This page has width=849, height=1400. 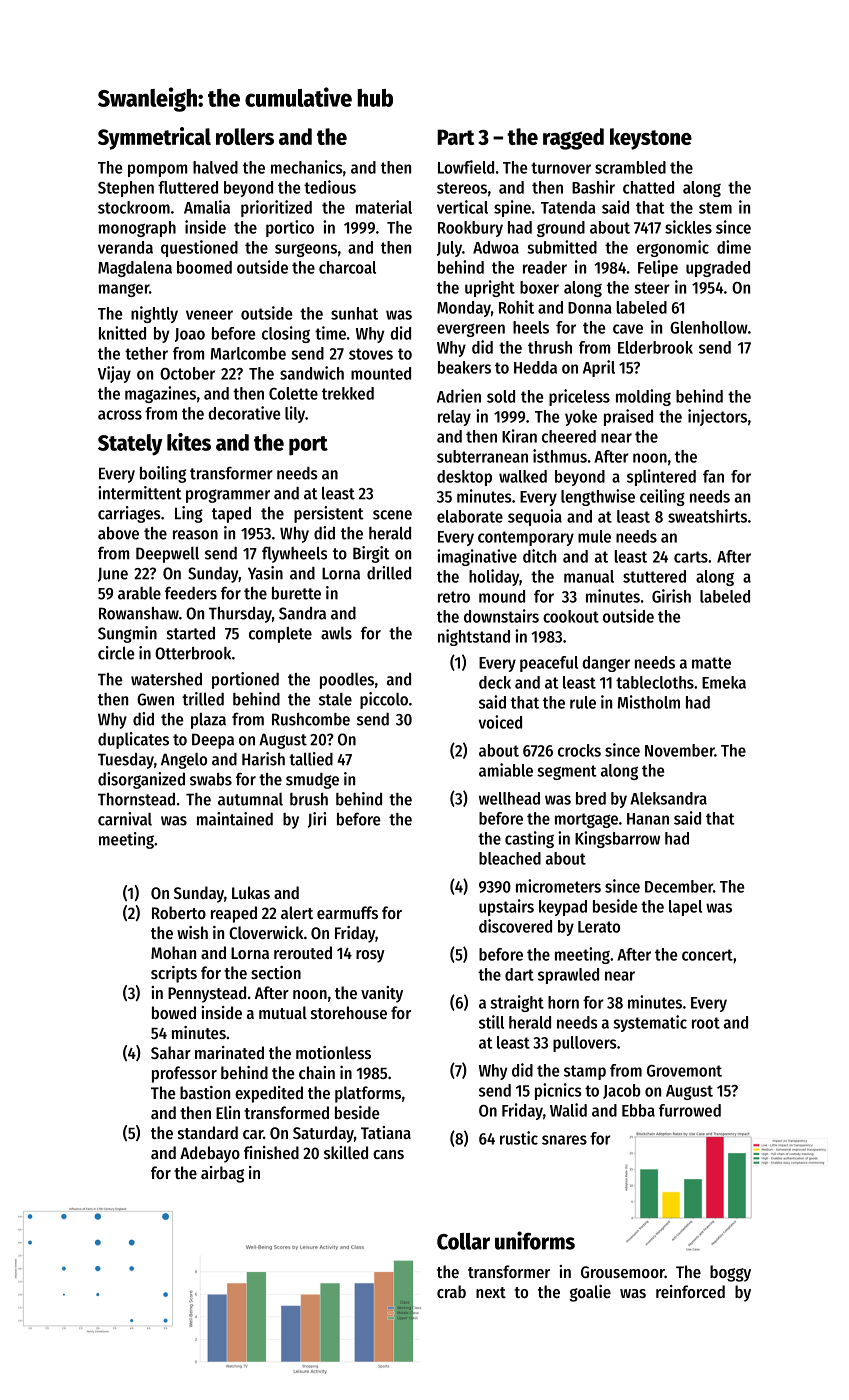 I want to click on persistent, so click(x=329, y=514).
